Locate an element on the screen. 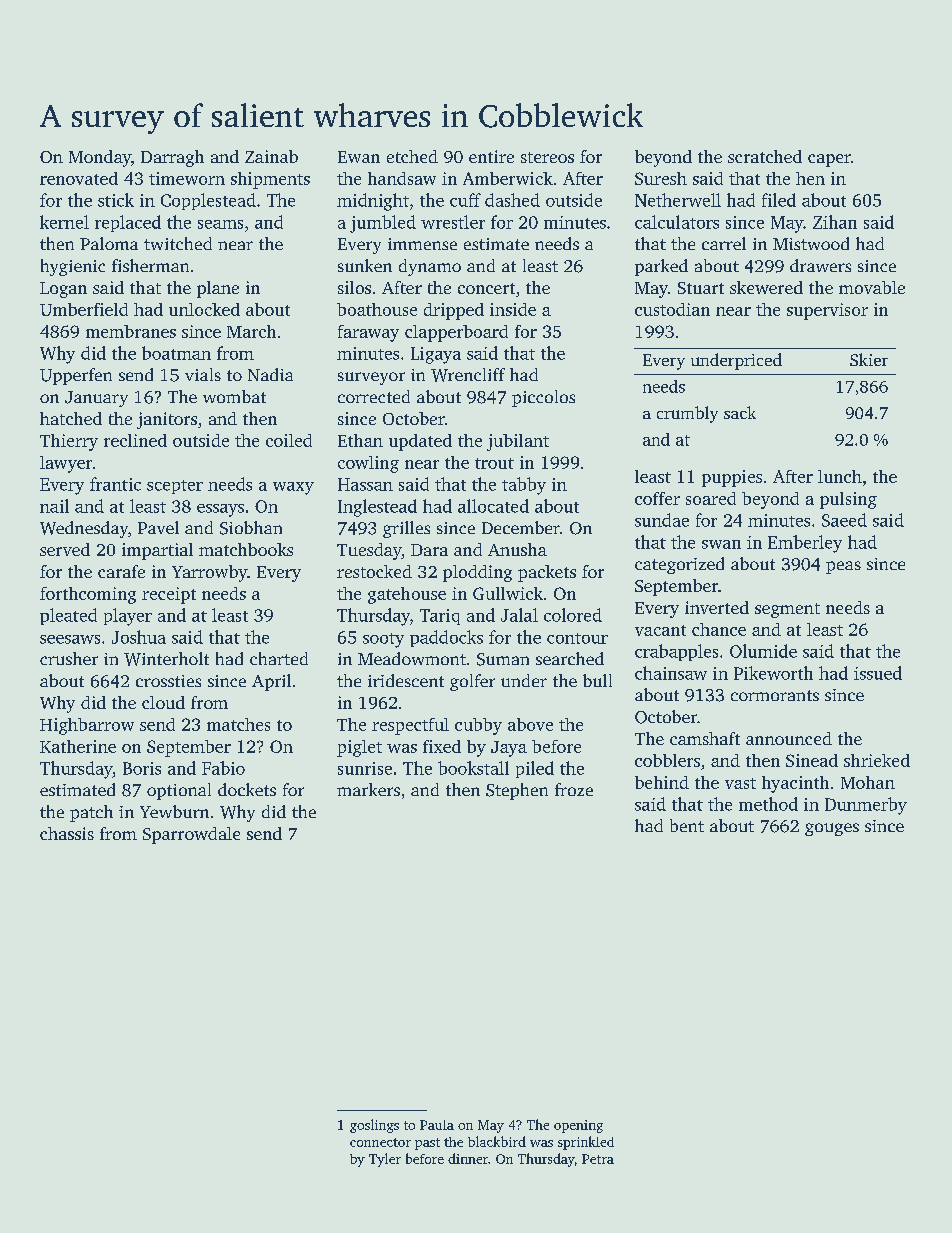 The width and height of the screenshot is (952, 1233). patch is located at coordinates (91, 813).
